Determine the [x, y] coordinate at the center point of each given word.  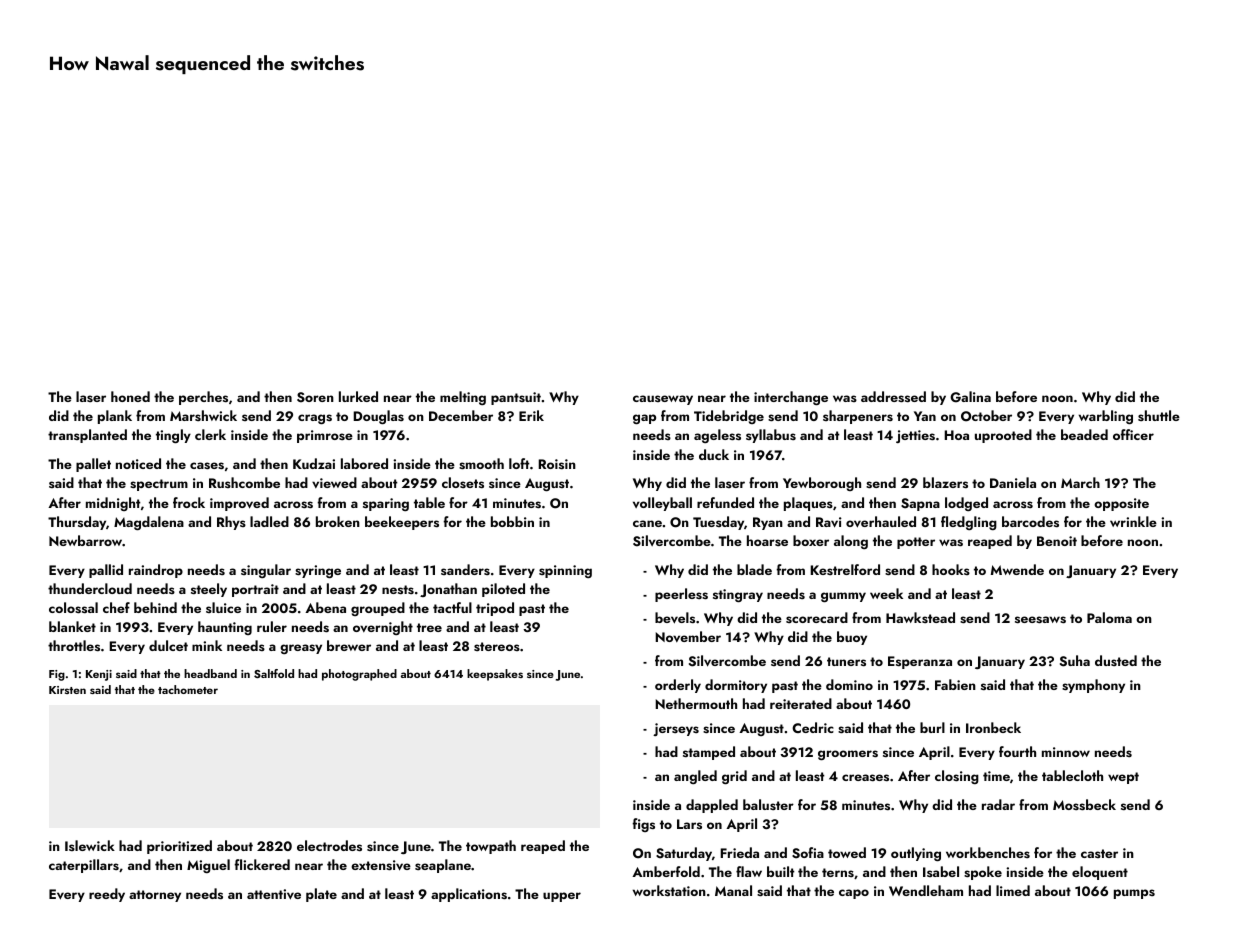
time [996, 776]
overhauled [881, 522]
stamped [709, 753]
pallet [93, 465]
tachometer [188, 689]
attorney [155, 896]
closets [463, 482]
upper [562, 897]
